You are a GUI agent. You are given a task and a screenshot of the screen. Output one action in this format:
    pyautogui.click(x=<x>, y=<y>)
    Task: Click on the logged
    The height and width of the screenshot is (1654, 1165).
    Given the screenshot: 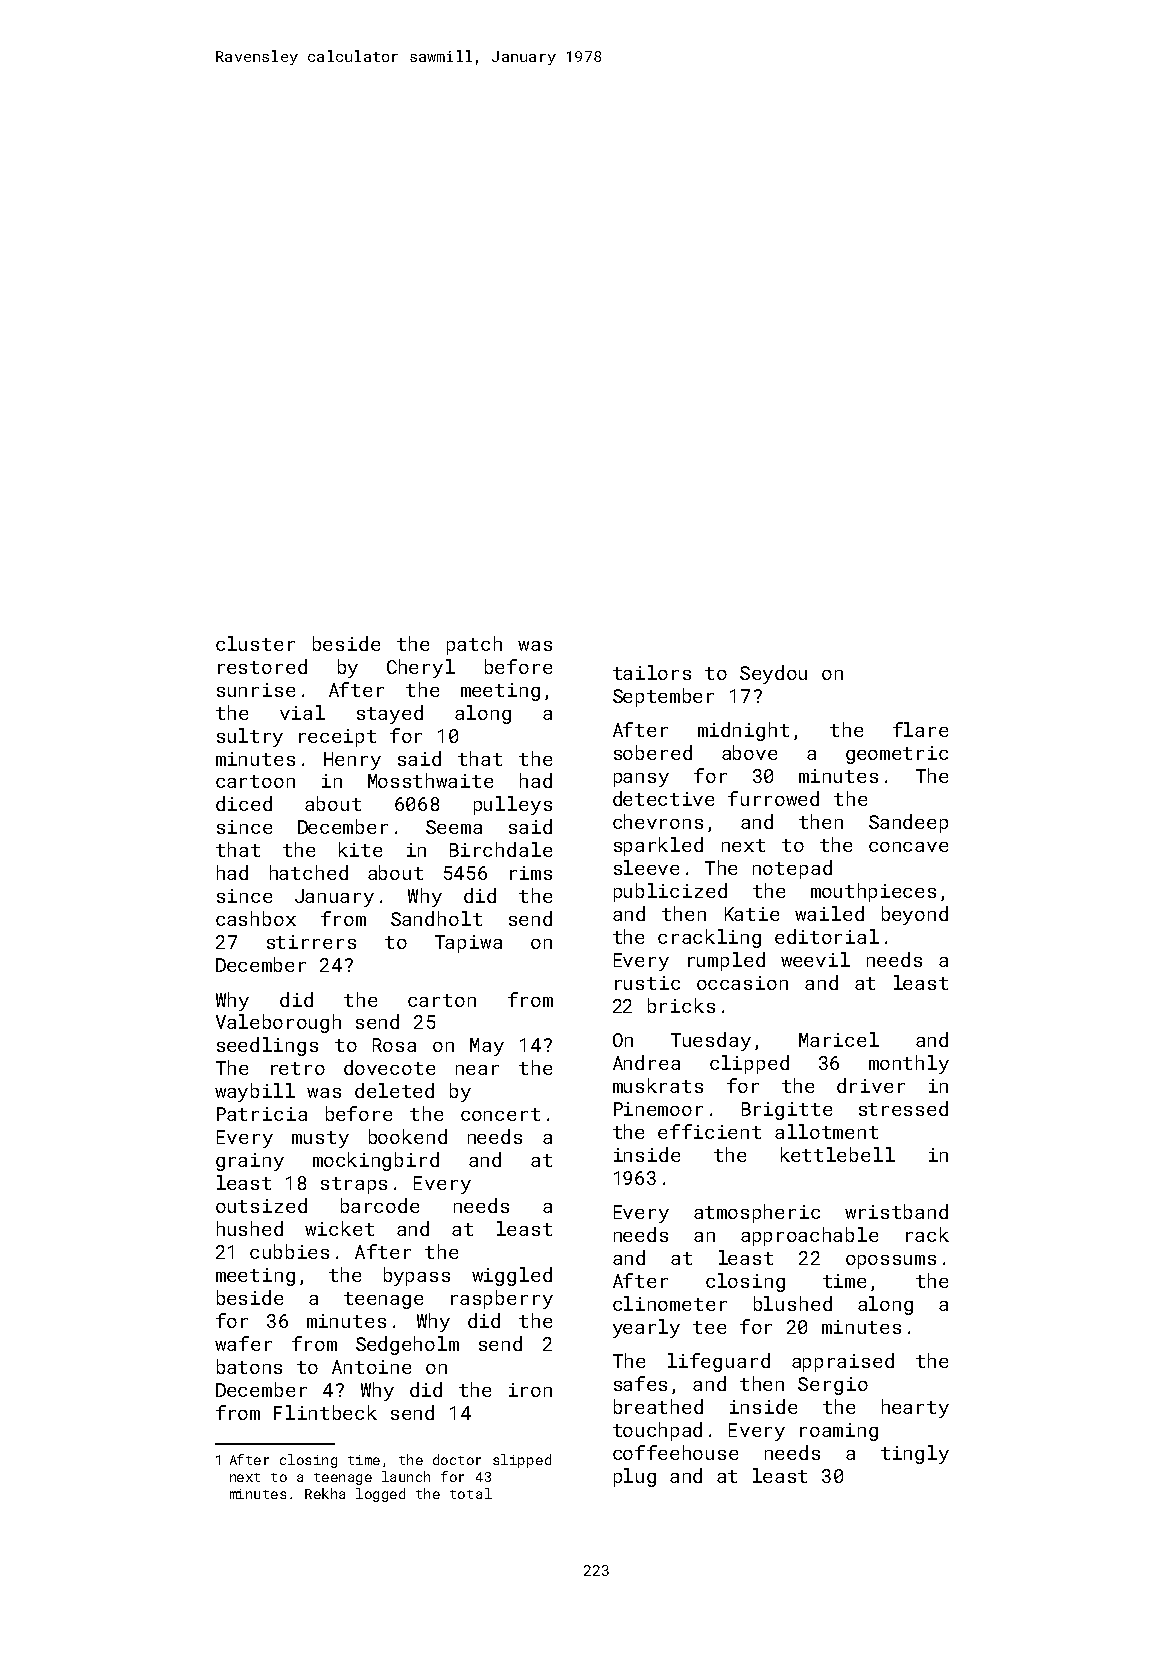 What is the action you would take?
    pyautogui.click(x=380, y=1495)
